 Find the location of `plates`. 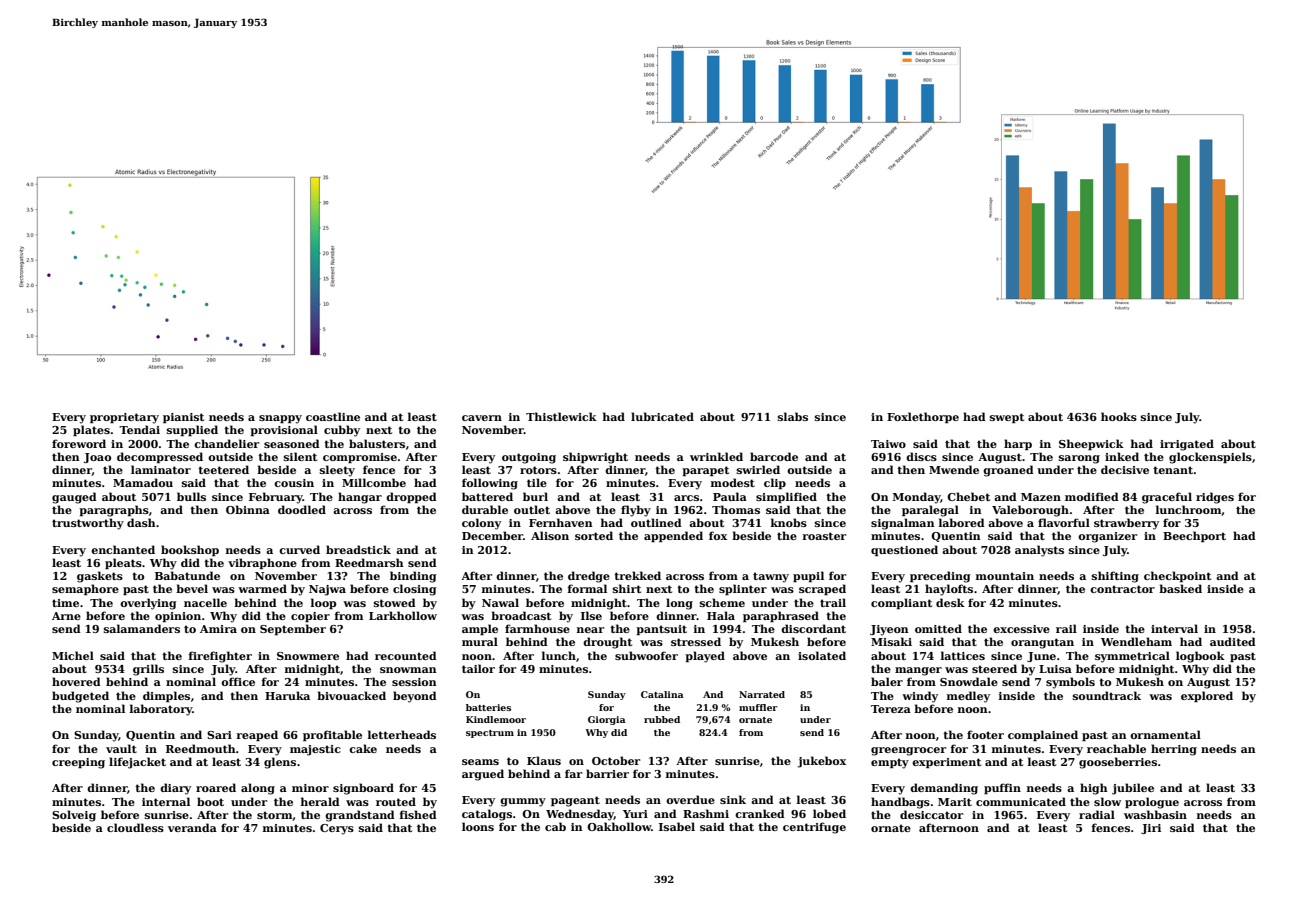

plates is located at coordinates (91, 430).
